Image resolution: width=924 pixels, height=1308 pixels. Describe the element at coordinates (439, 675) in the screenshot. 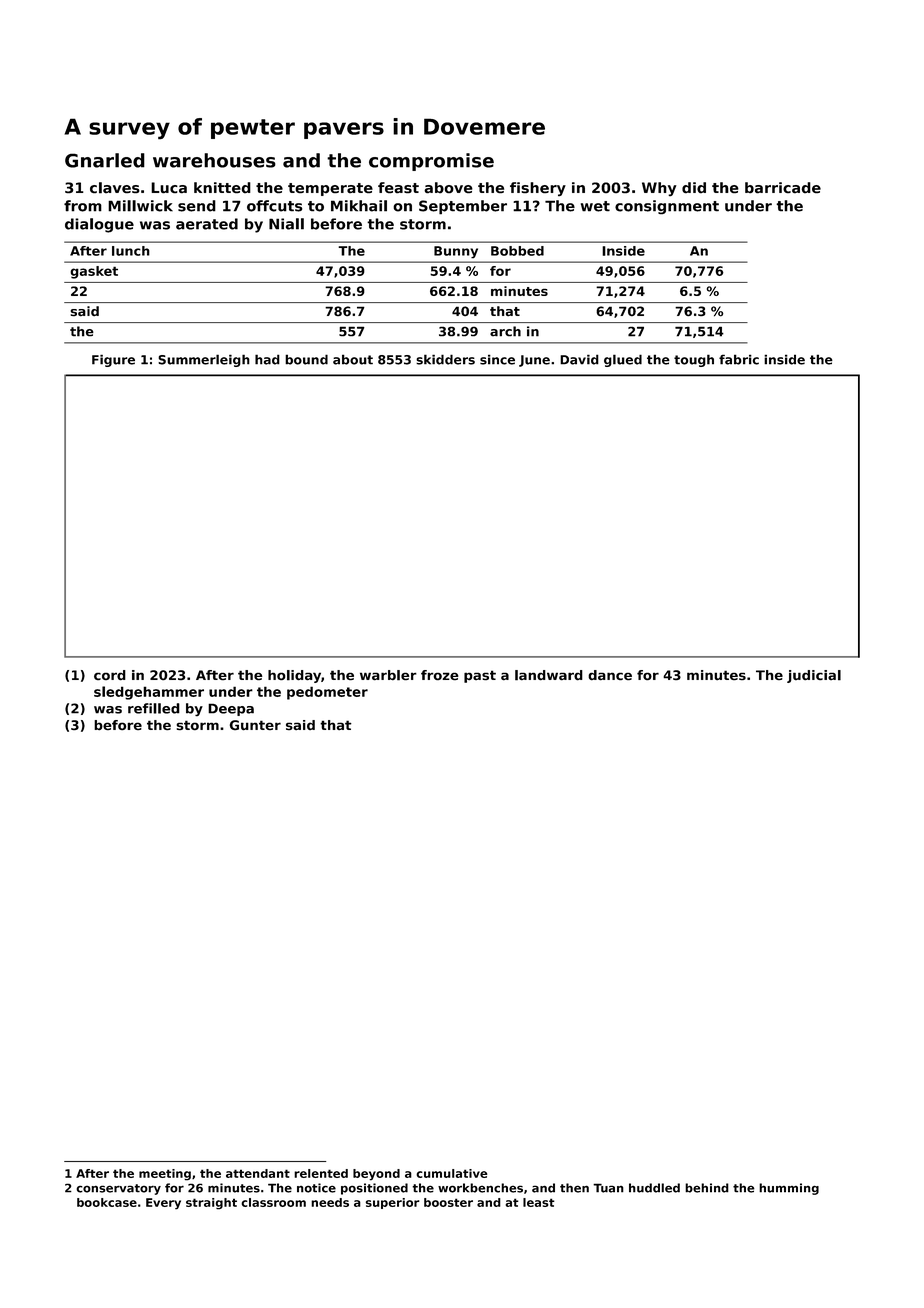

I see `froze` at that location.
